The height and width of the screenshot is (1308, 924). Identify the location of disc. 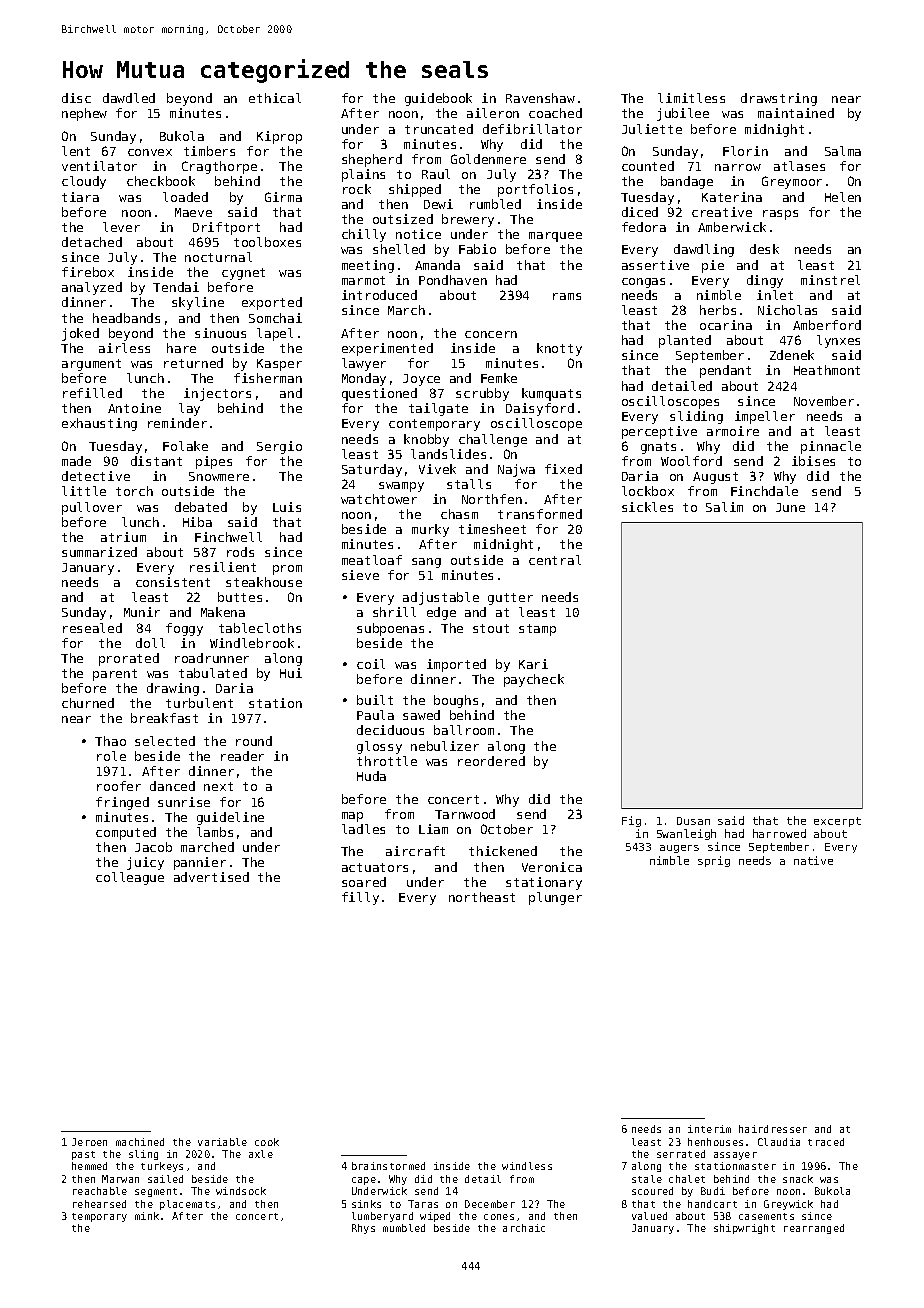
(76, 98).
